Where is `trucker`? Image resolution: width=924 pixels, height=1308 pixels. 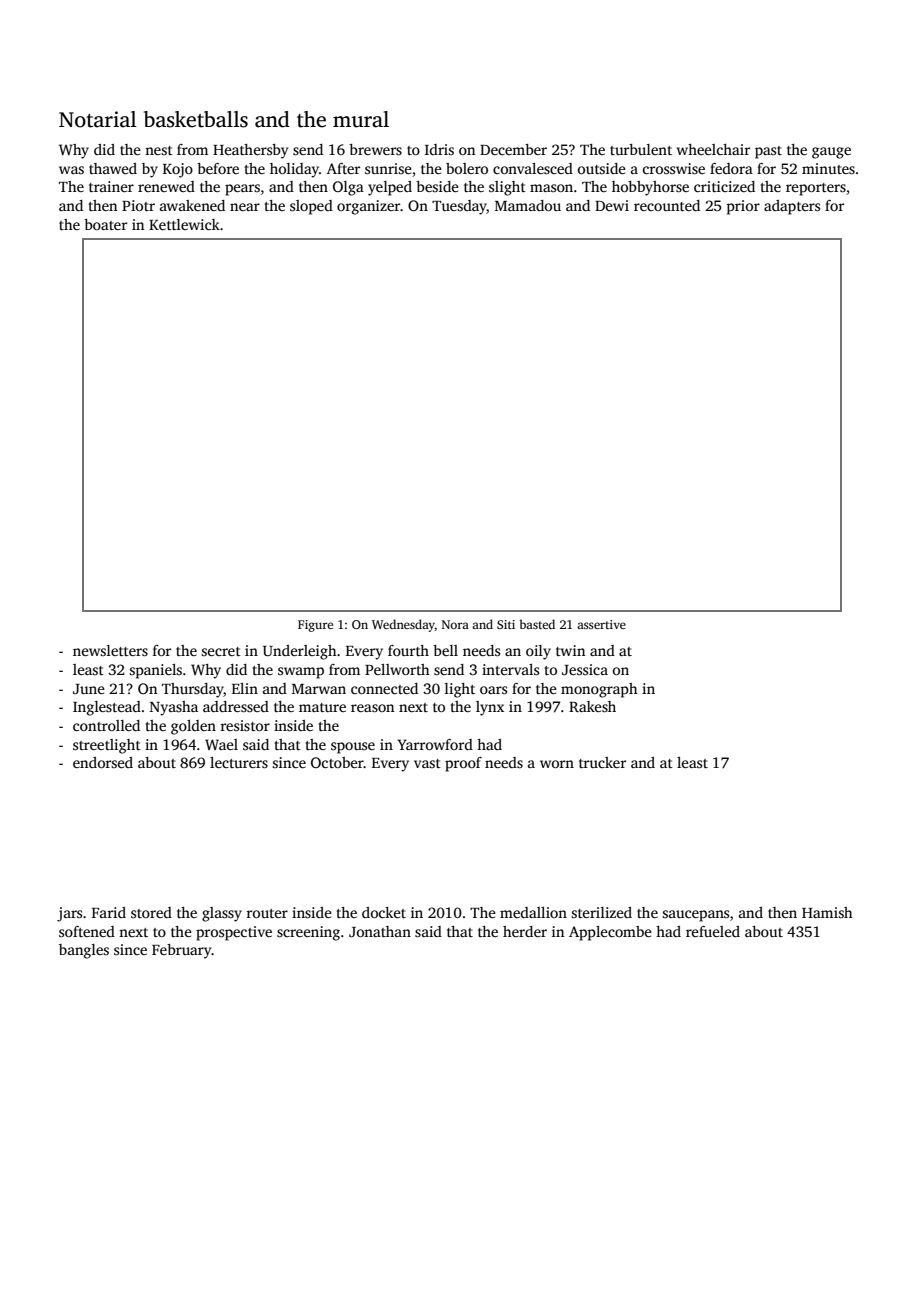 trucker is located at coordinates (602, 762).
